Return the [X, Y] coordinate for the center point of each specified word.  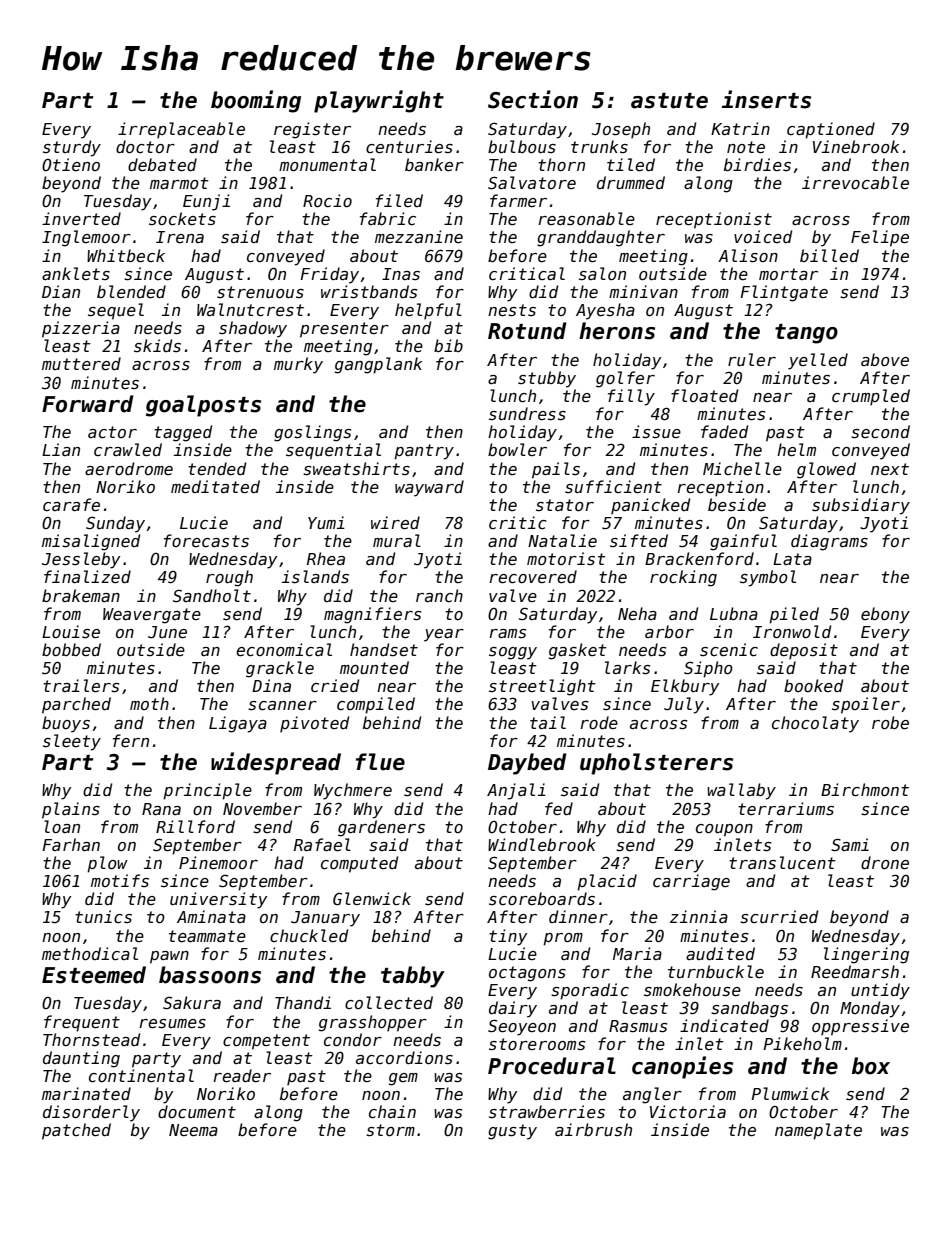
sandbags [749, 1009]
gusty [512, 1132]
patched [76, 1131]
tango [806, 334]
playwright [379, 101]
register [312, 130]
